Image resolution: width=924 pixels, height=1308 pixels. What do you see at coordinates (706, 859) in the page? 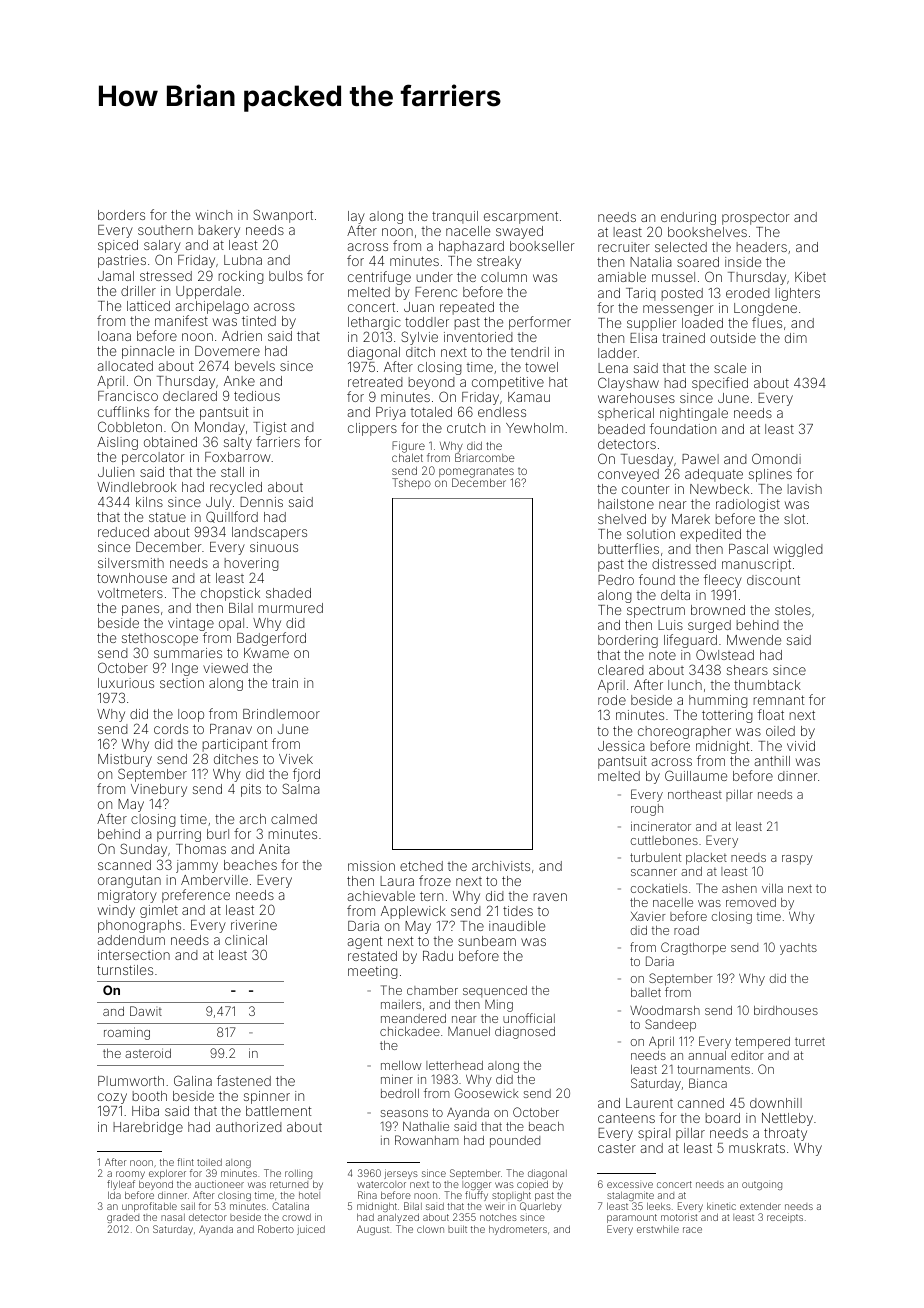
I see `placket` at bounding box center [706, 859].
